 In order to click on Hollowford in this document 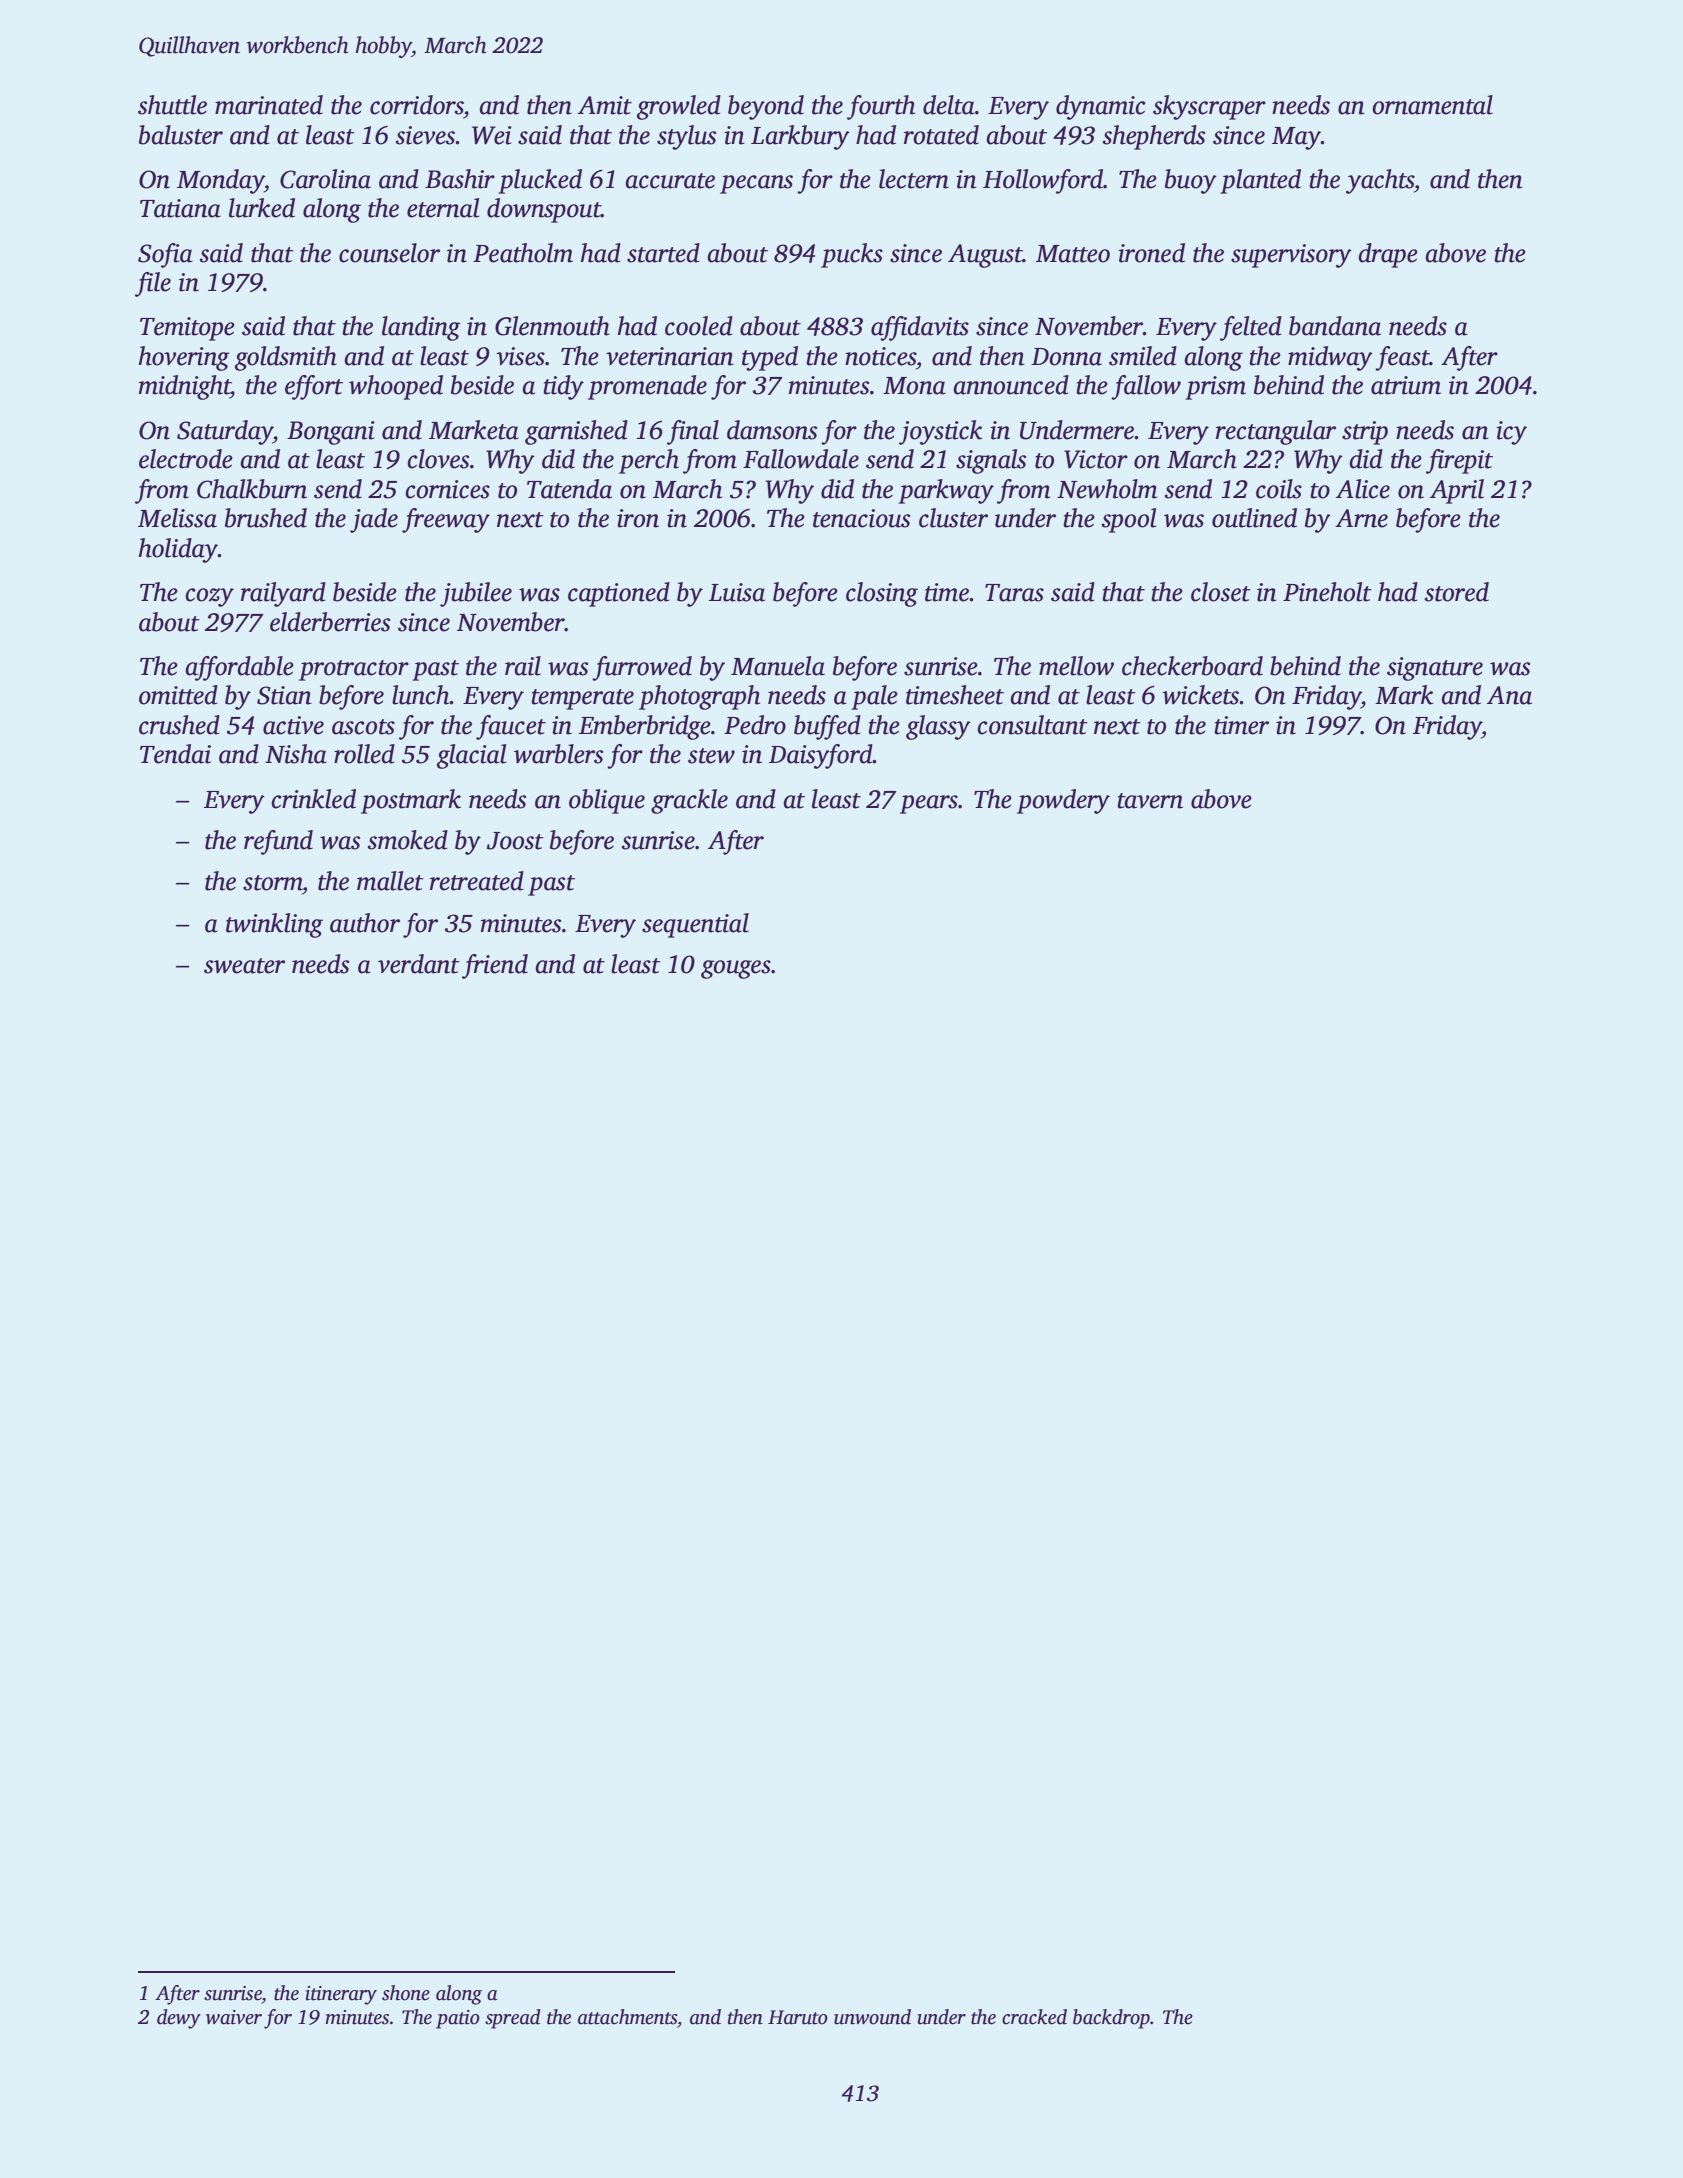, I will do `click(1043, 181)`.
